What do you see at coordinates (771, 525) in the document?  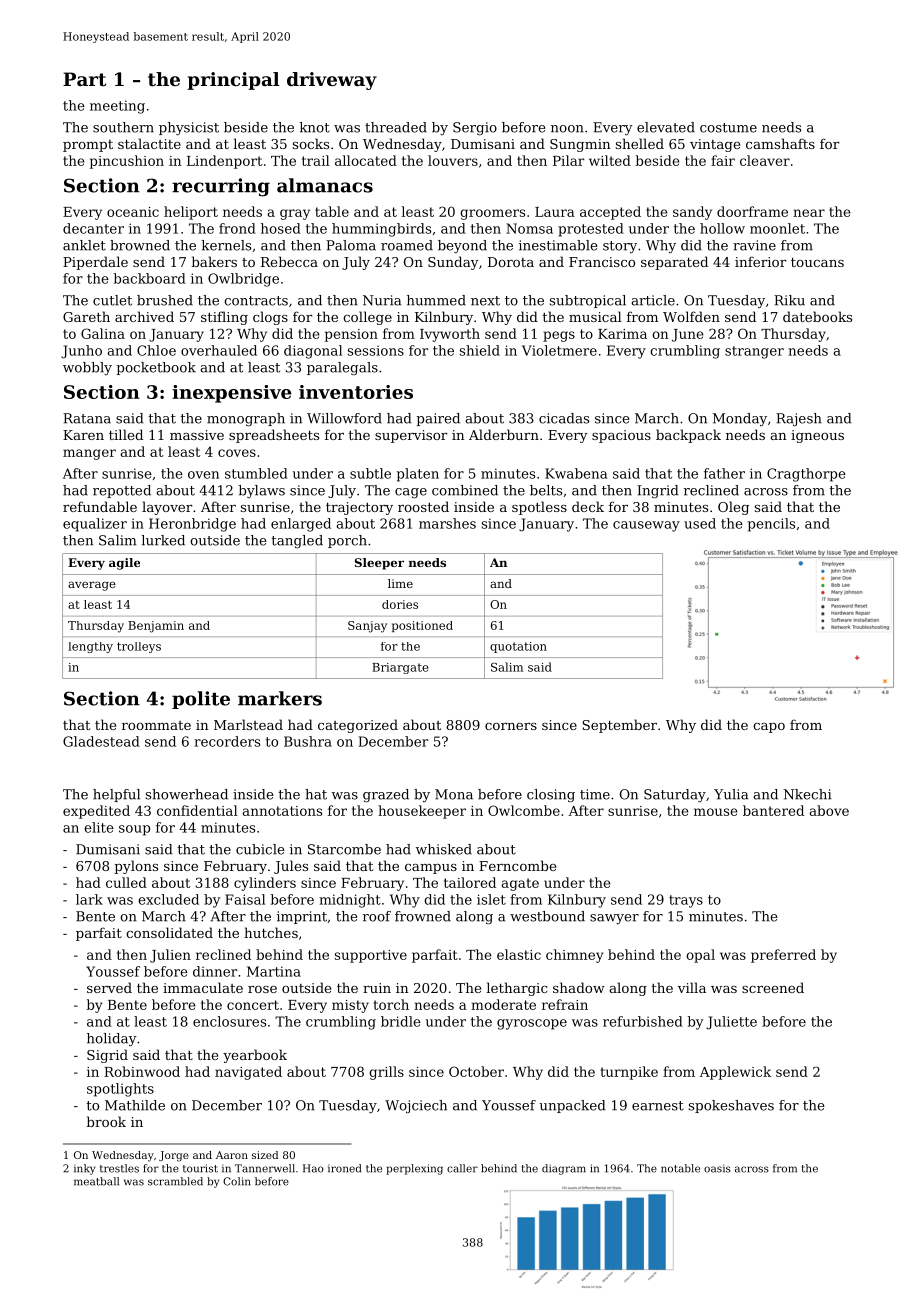 I see `pencils` at bounding box center [771, 525].
